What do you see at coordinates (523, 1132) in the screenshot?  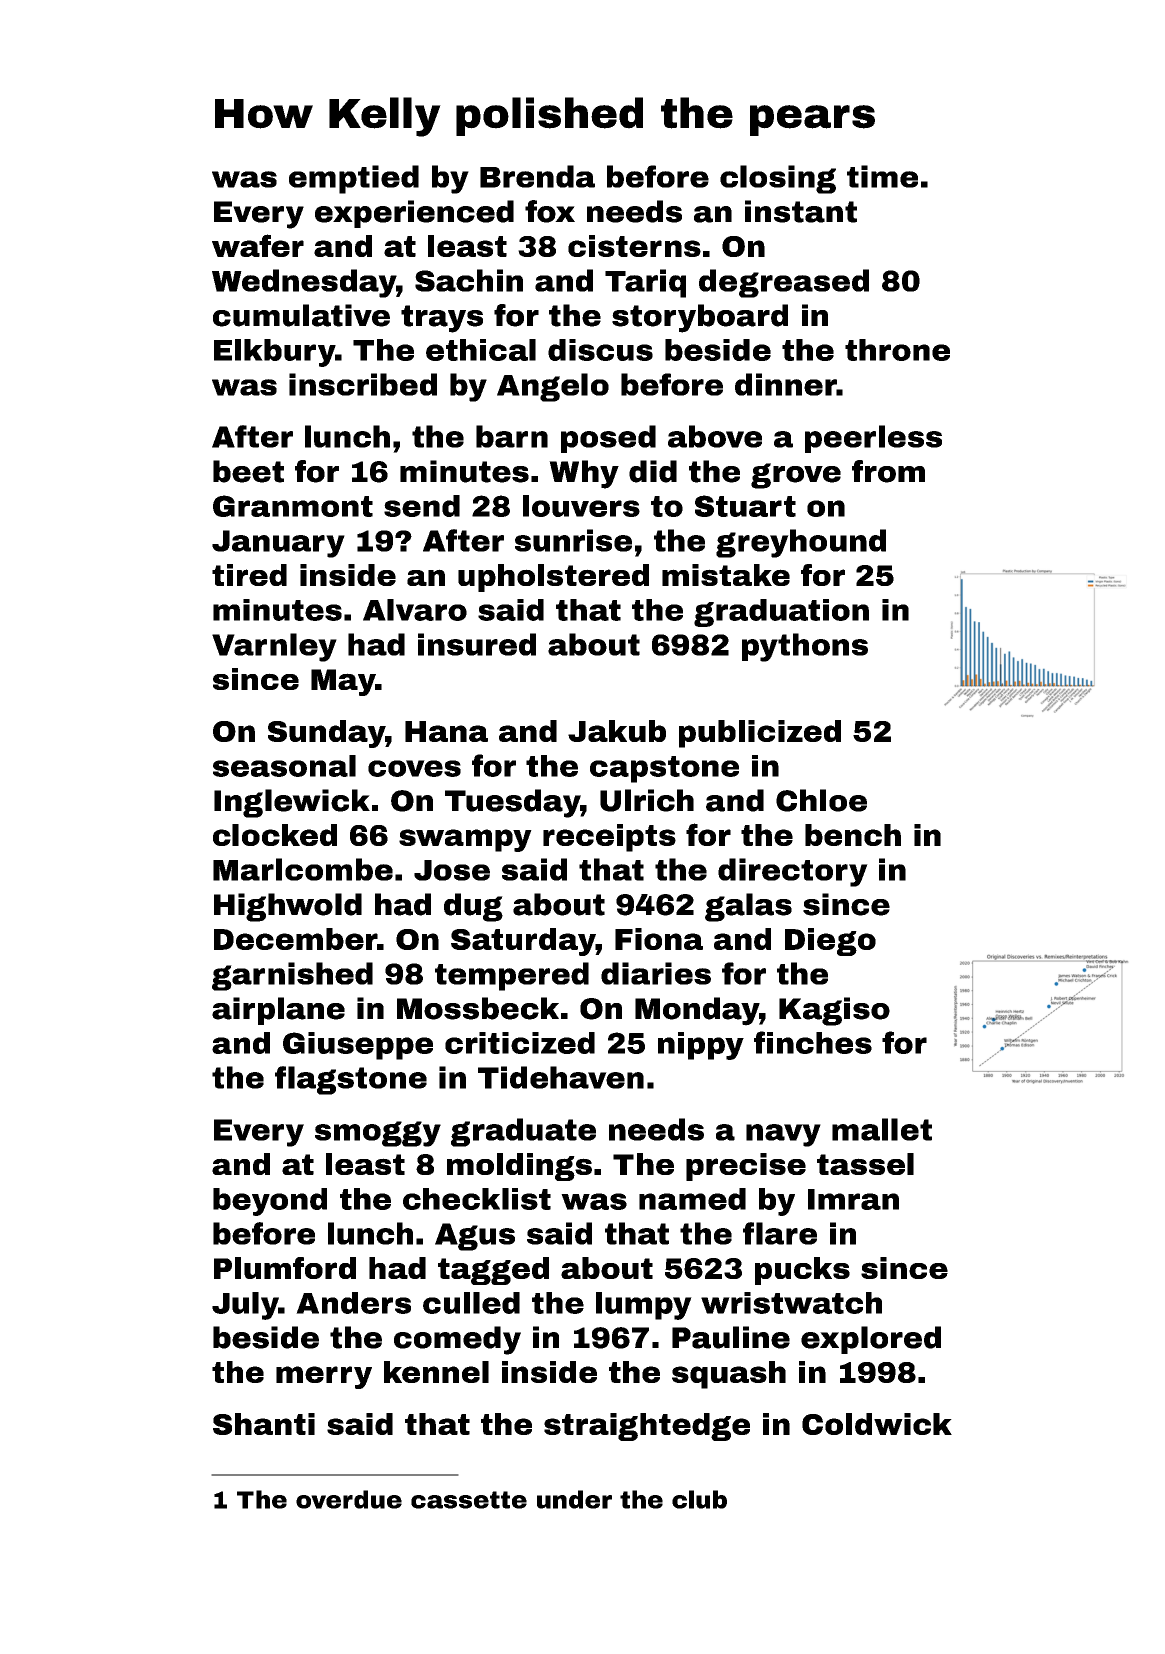 I see `graduate` at bounding box center [523, 1132].
